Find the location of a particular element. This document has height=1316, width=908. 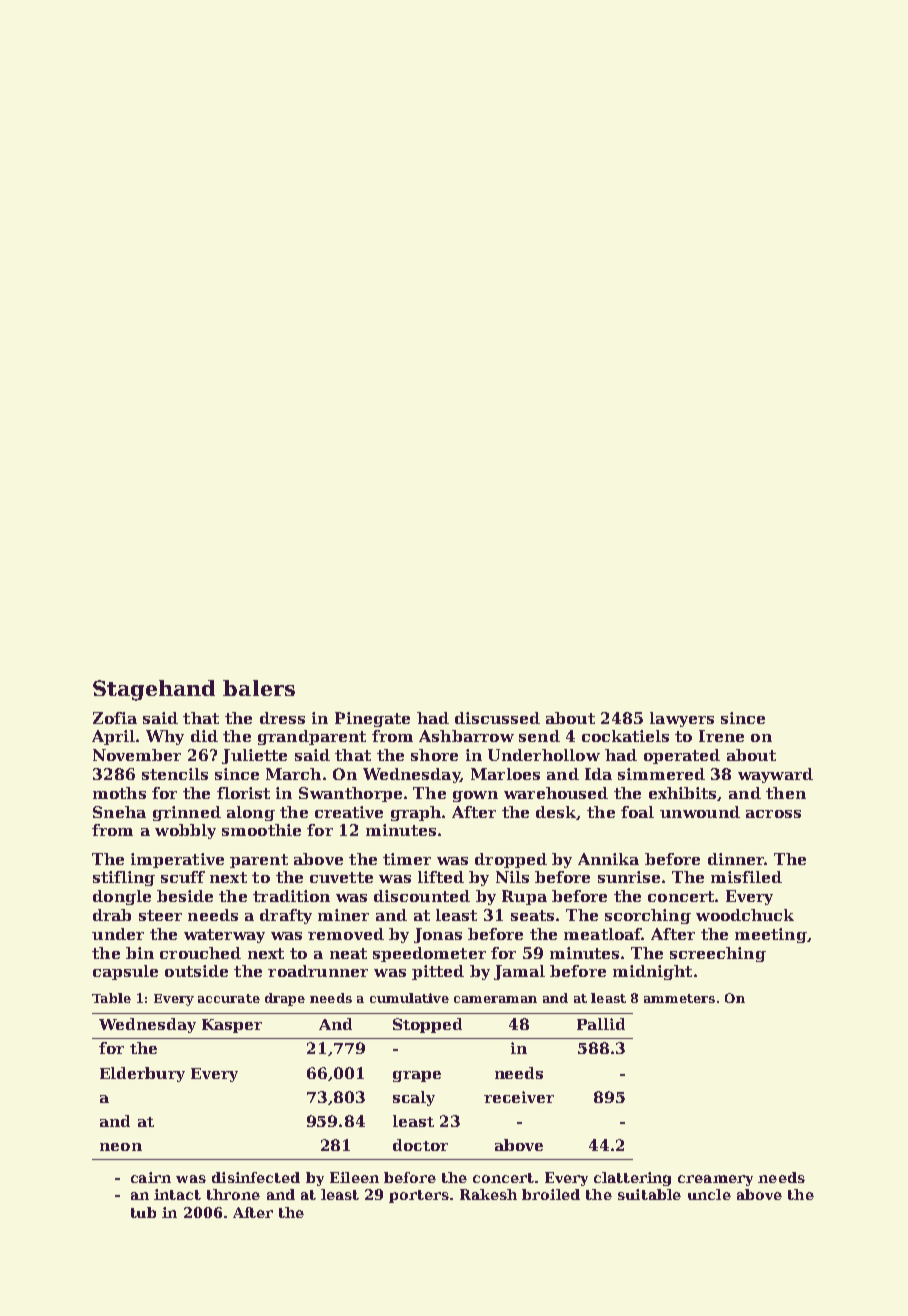

Elderbury is located at coordinates (142, 1074).
